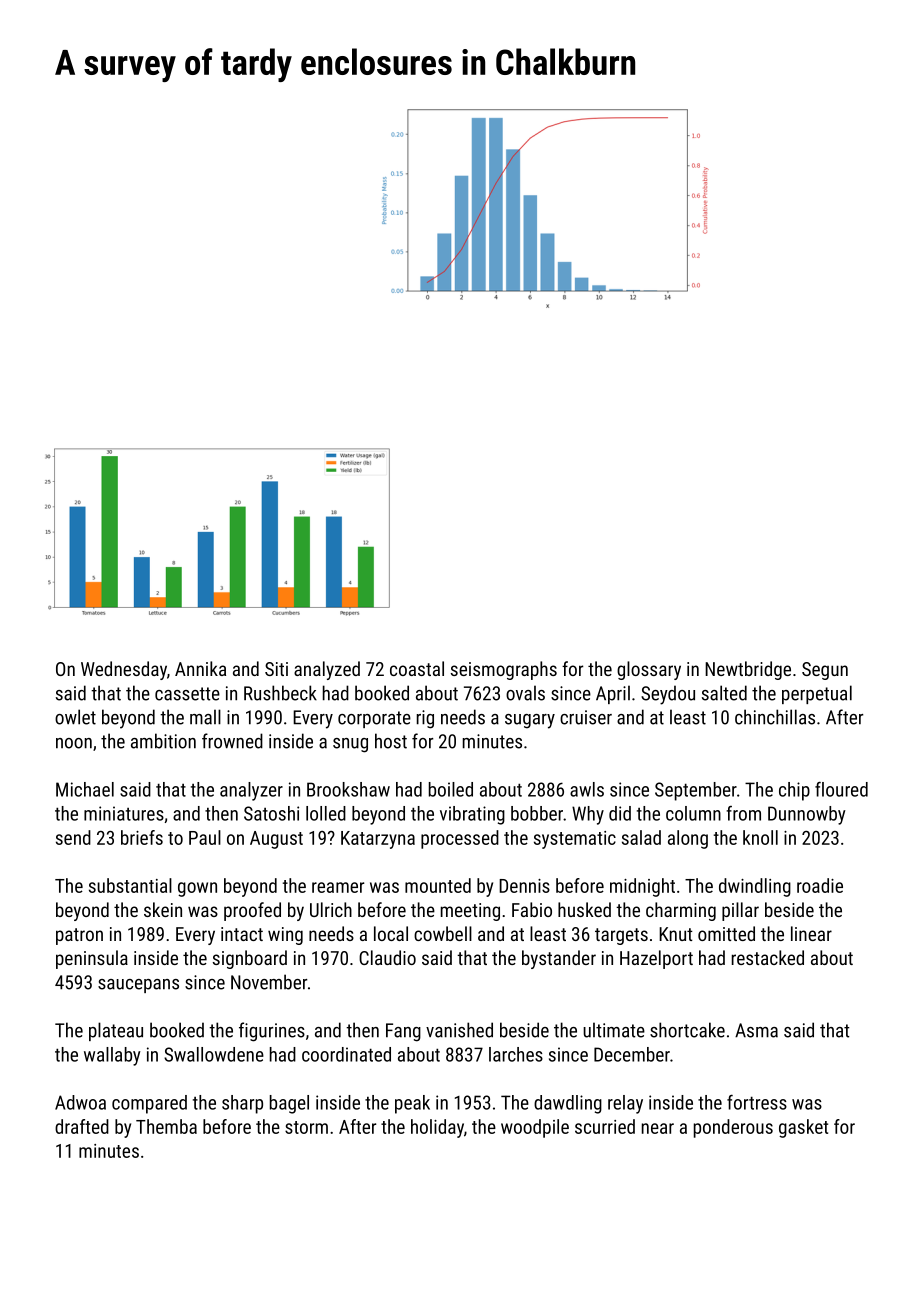 Image resolution: width=924 pixels, height=1308 pixels. I want to click on pillar, so click(740, 911).
